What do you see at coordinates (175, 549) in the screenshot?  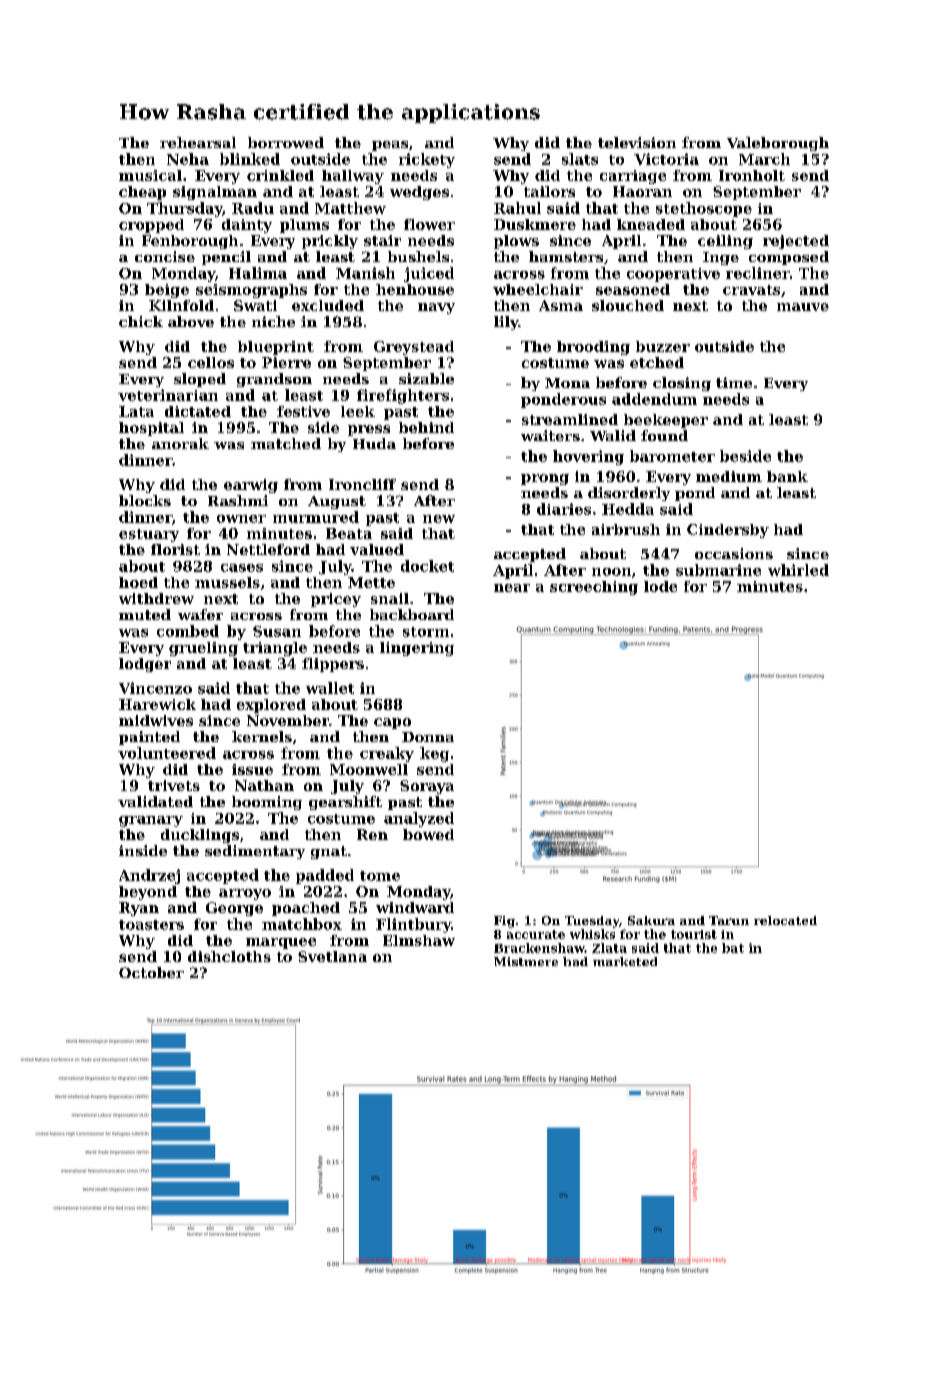 I see `florist` at bounding box center [175, 549].
